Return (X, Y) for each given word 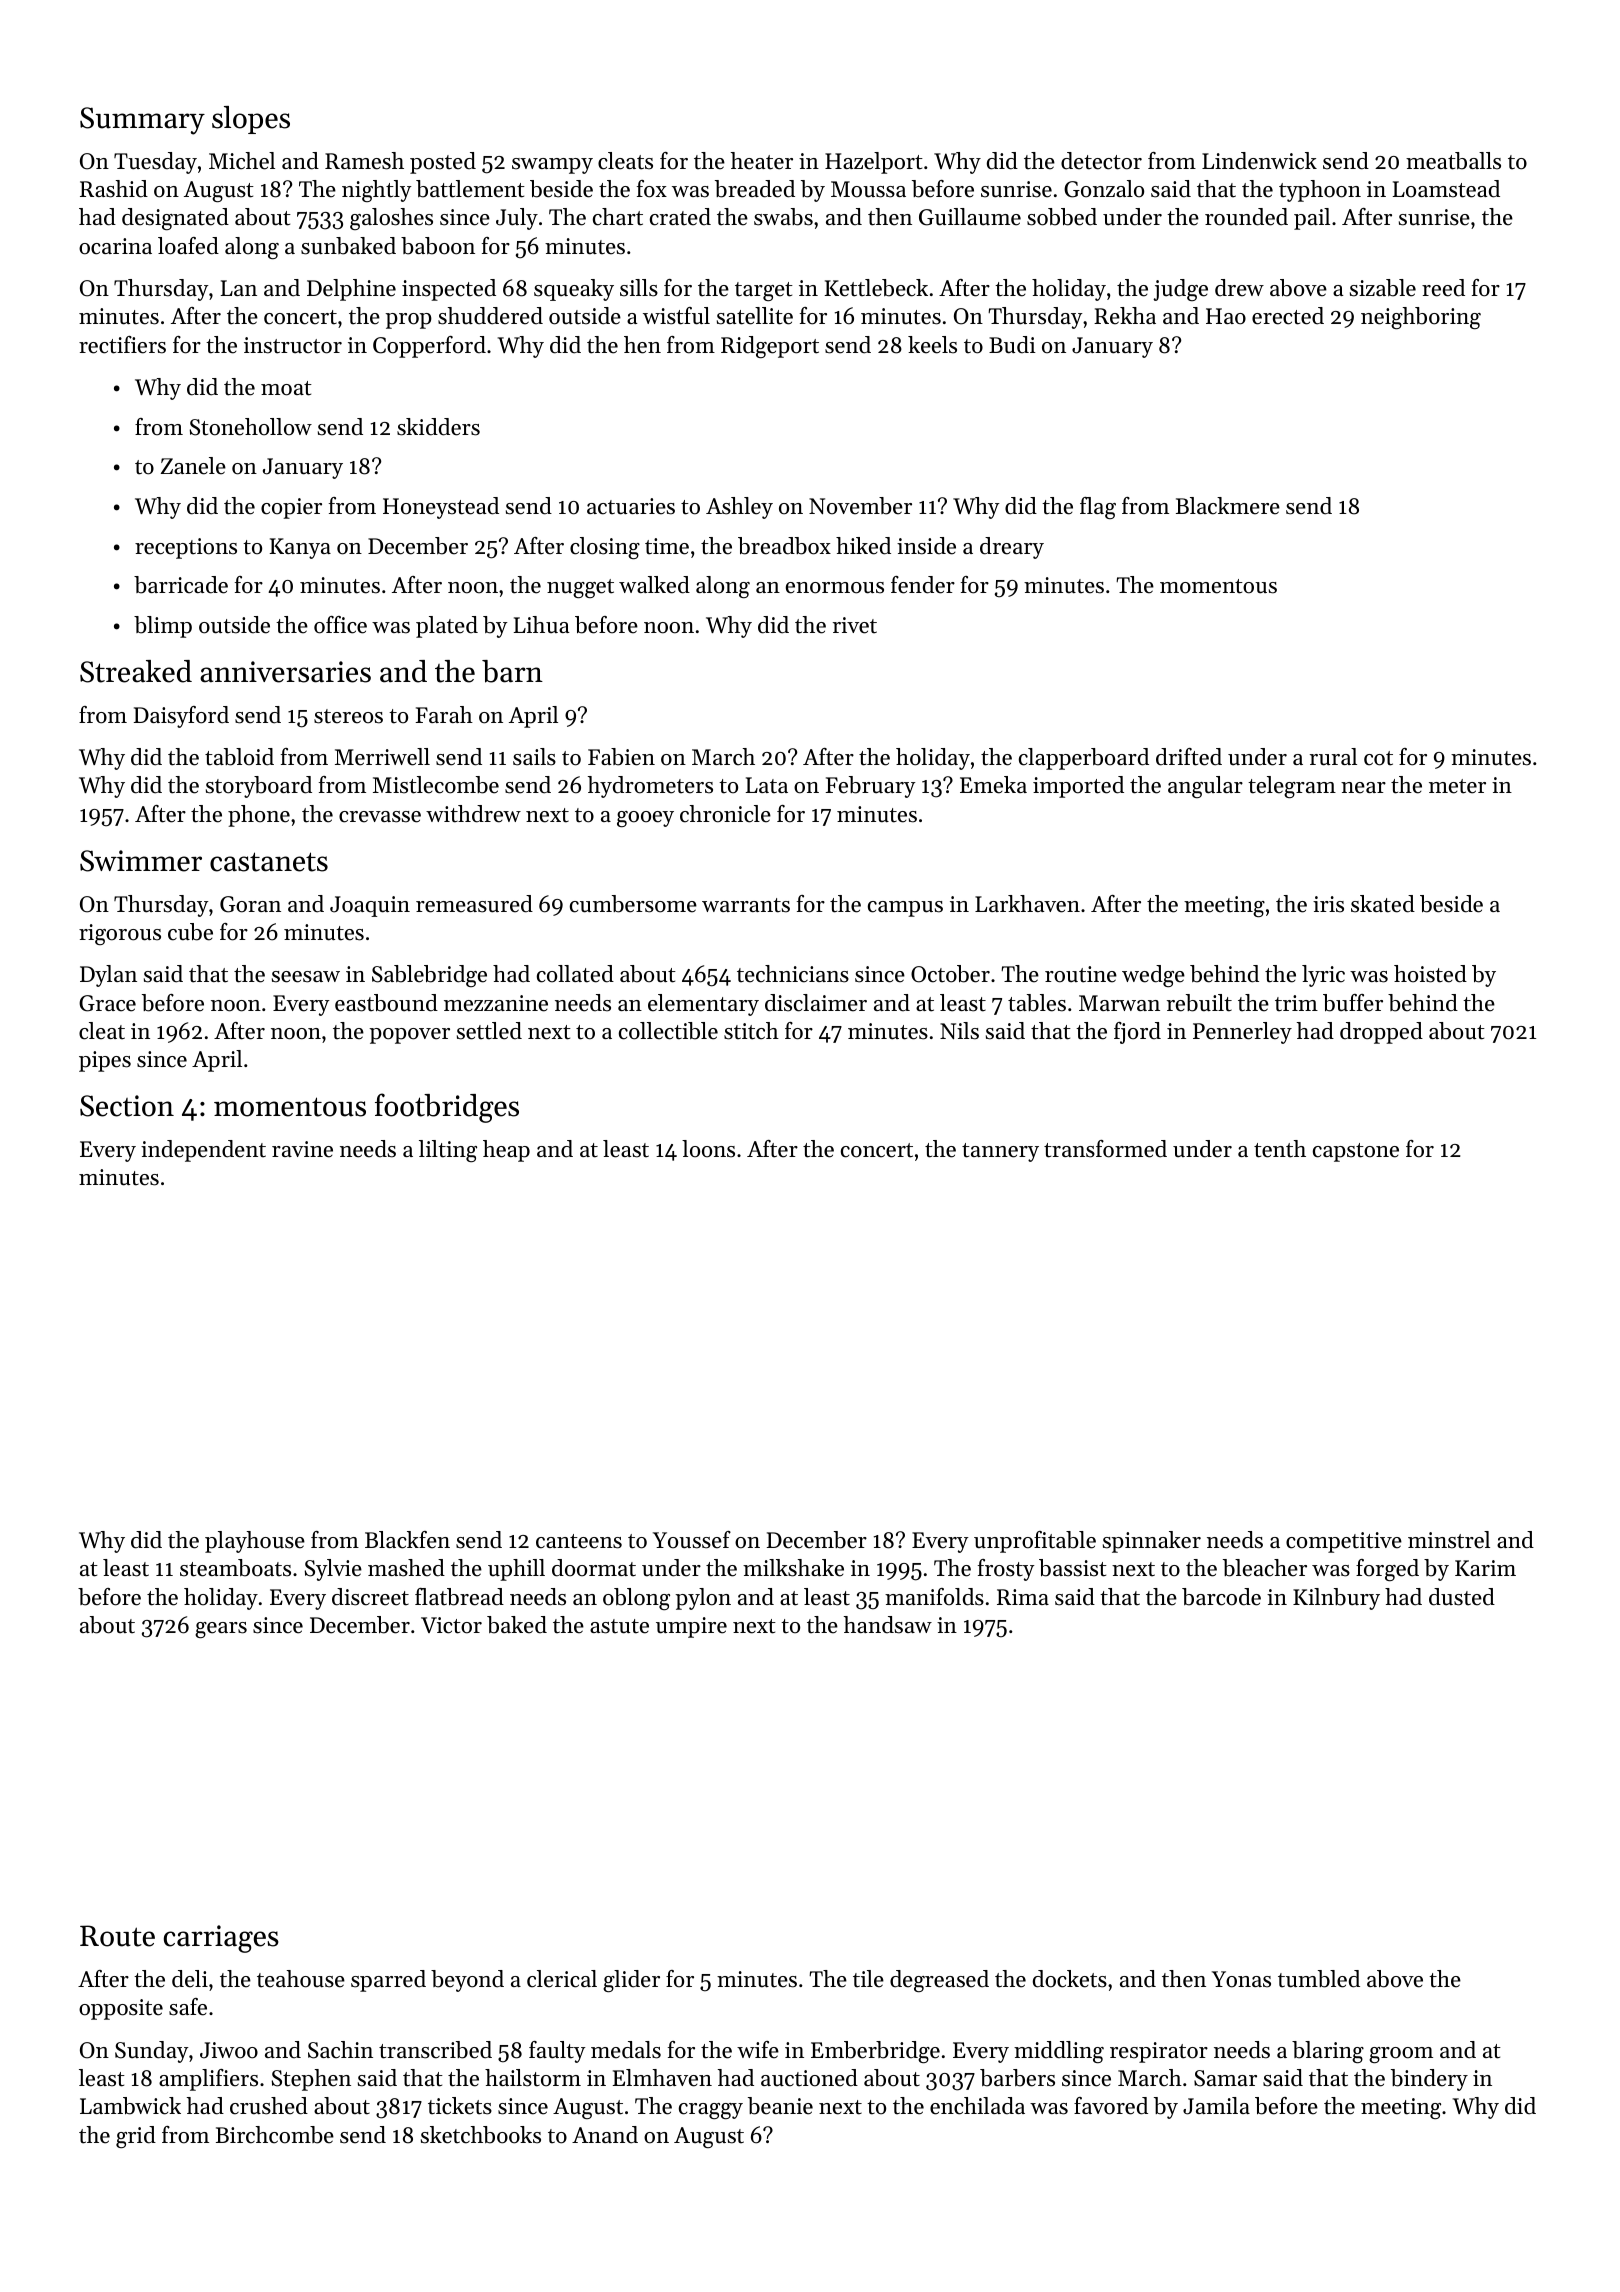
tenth (1280, 1149)
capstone (1356, 1152)
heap (506, 1151)
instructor (293, 345)
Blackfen (407, 1540)
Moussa (868, 189)
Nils (959, 1031)
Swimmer (141, 861)
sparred (388, 1981)
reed (1443, 288)
